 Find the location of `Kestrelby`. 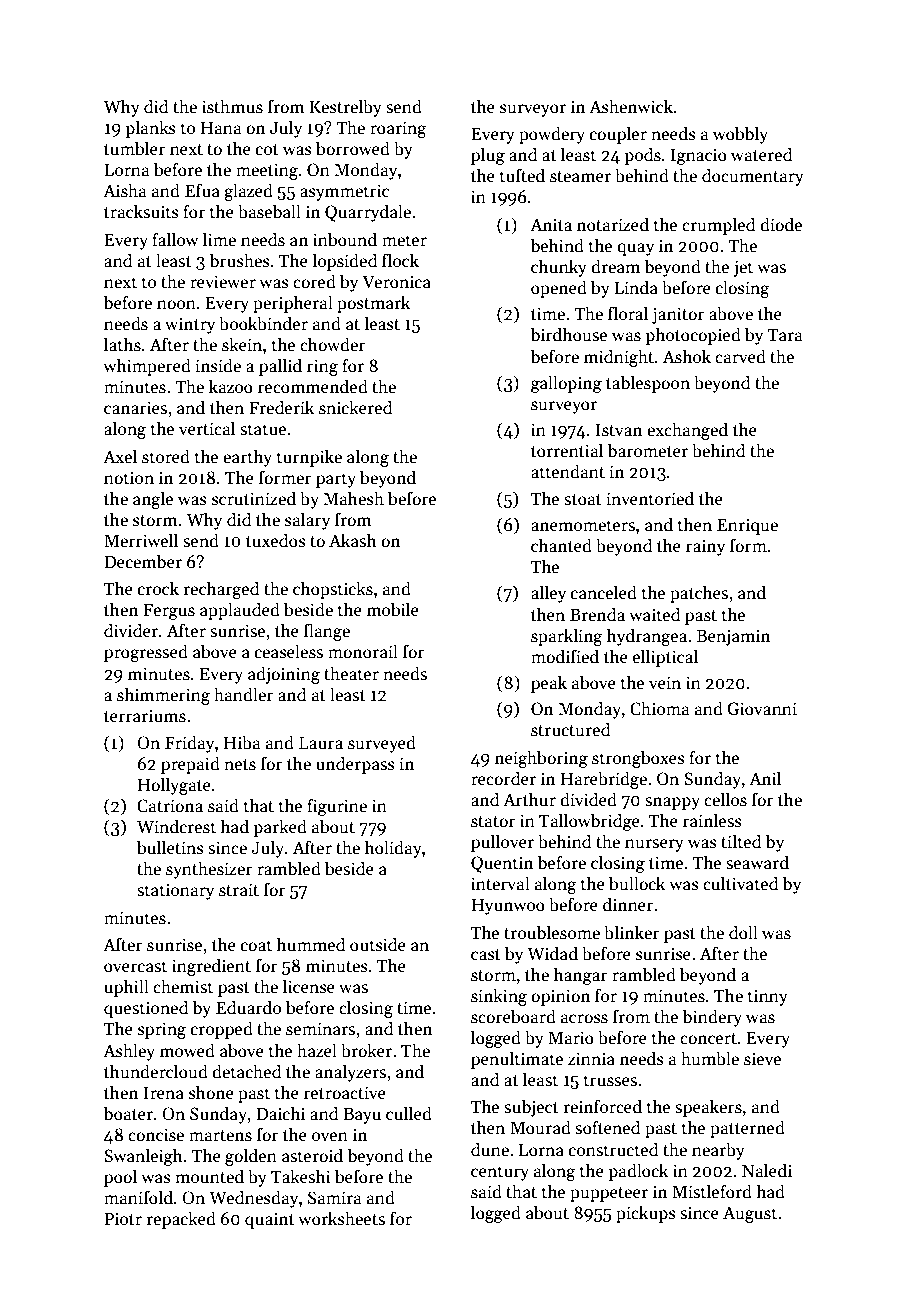

Kestrelby is located at coordinates (346, 108).
